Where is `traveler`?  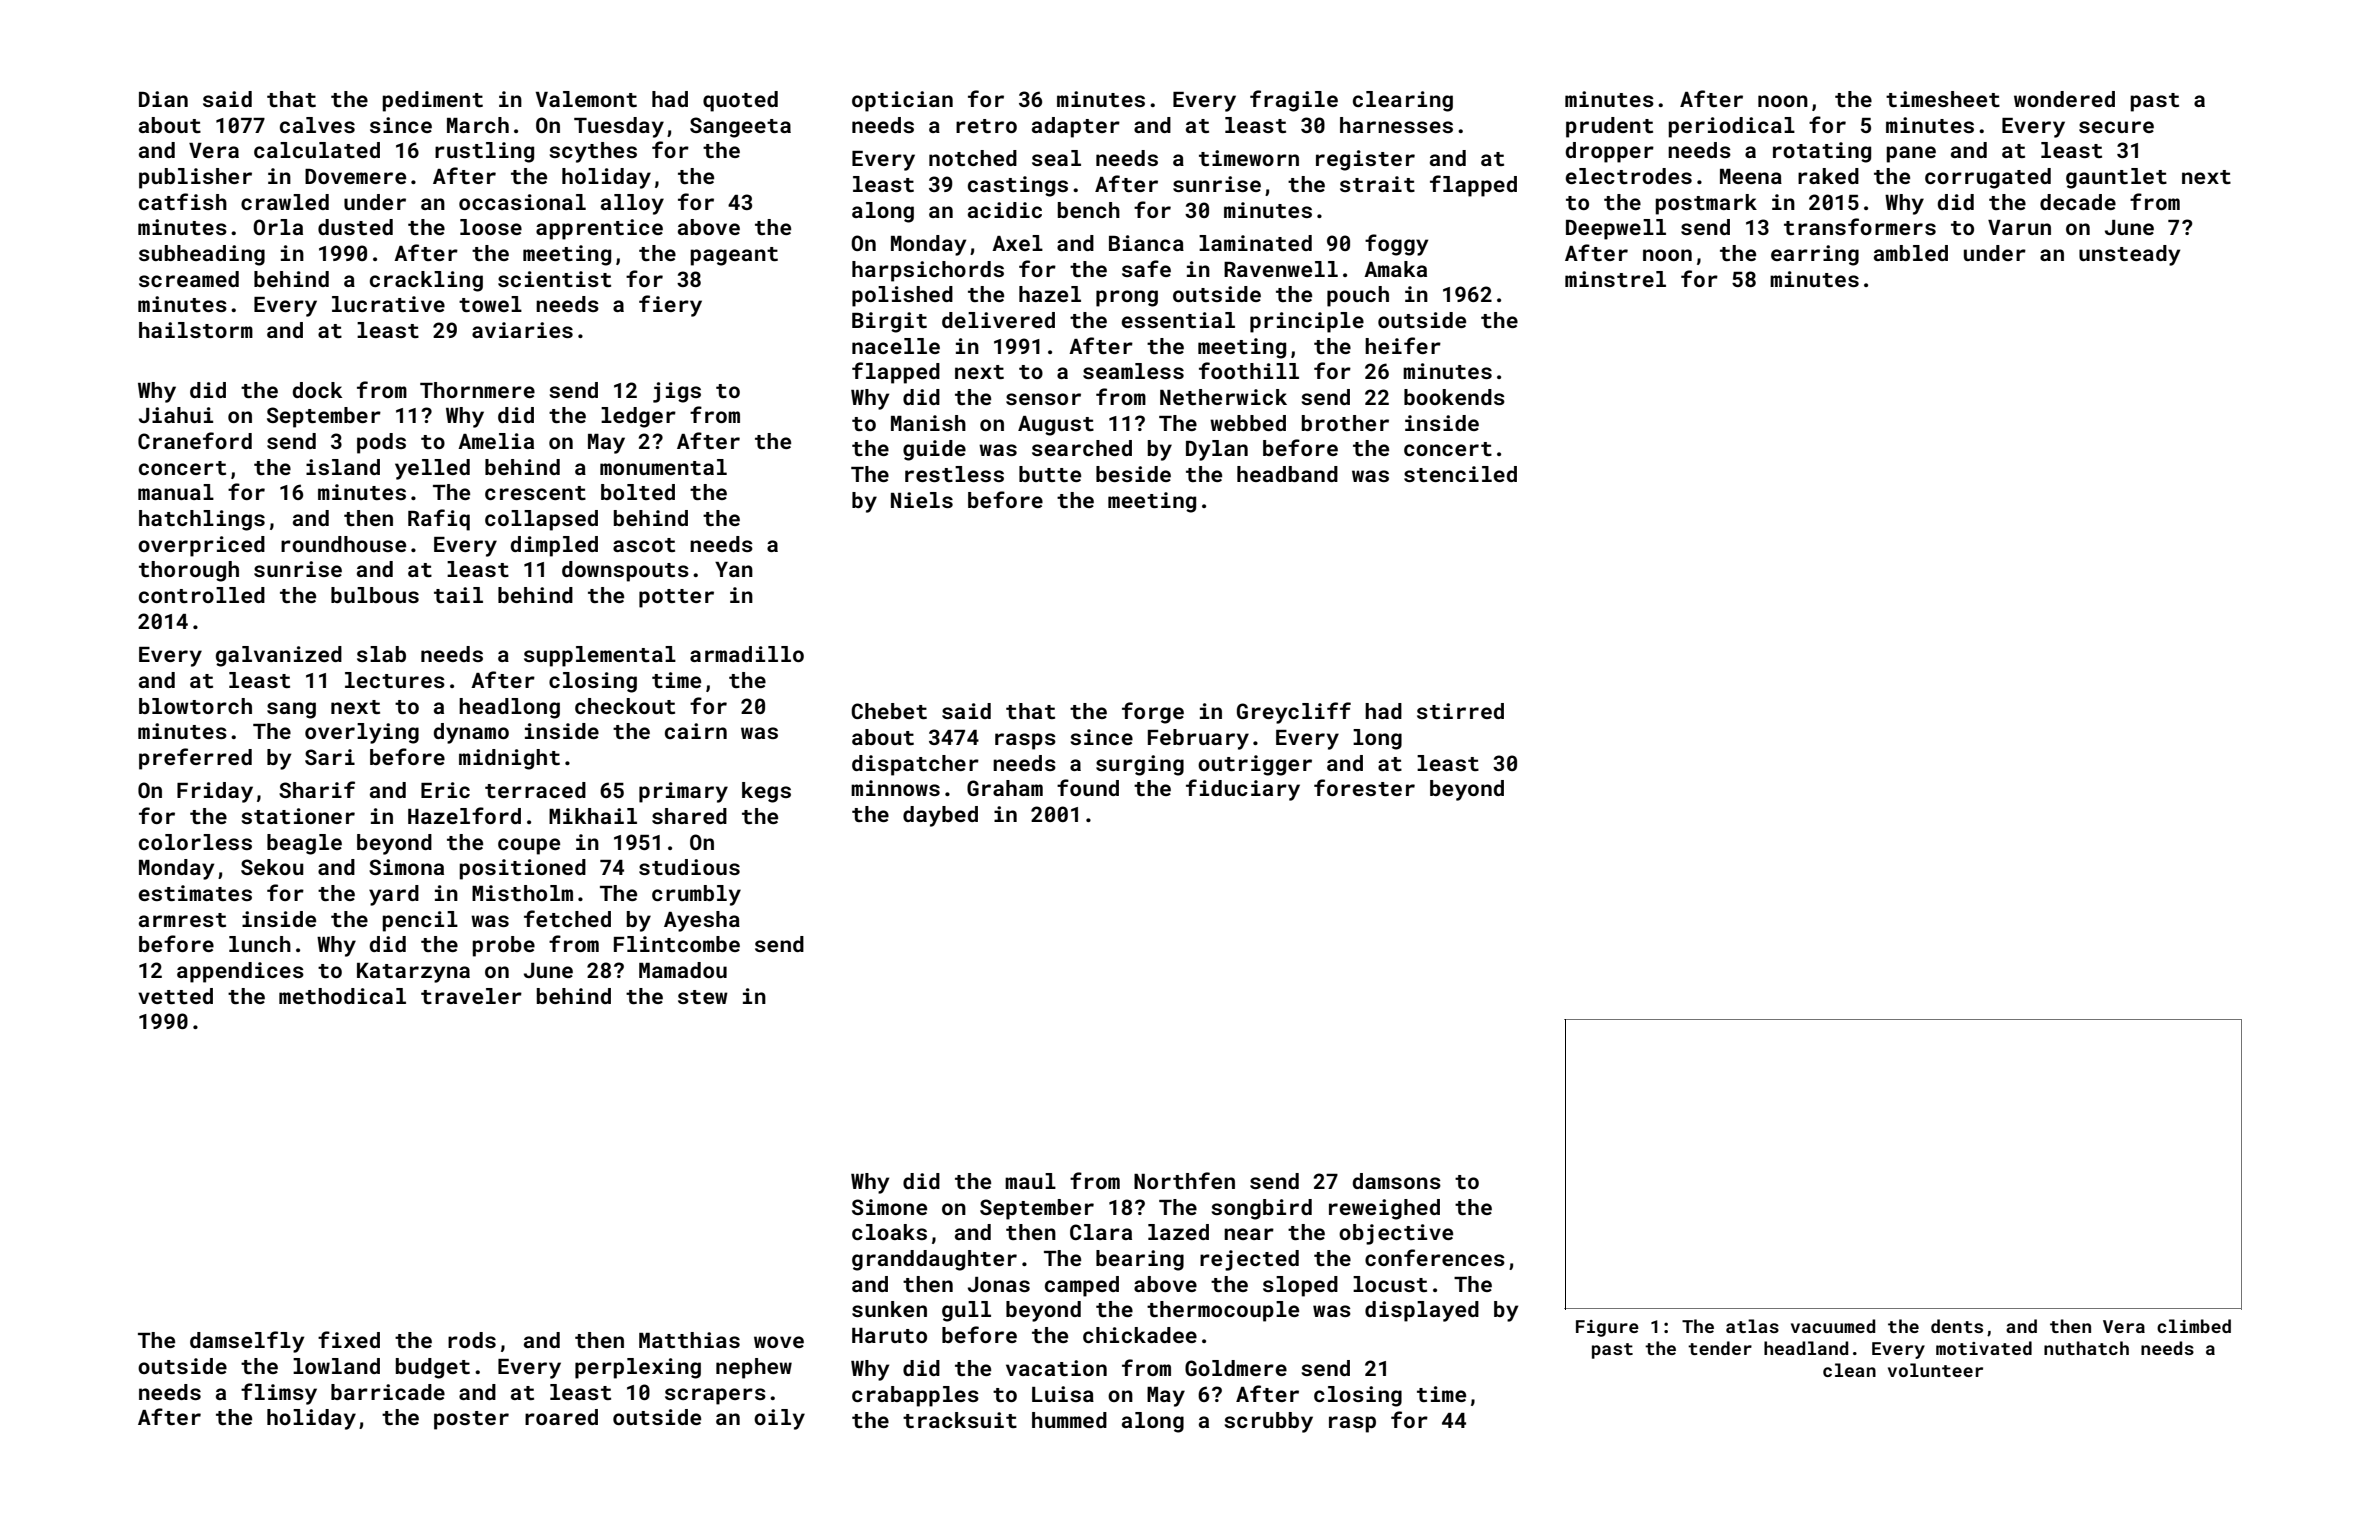 traveler is located at coordinates (471, 996).
